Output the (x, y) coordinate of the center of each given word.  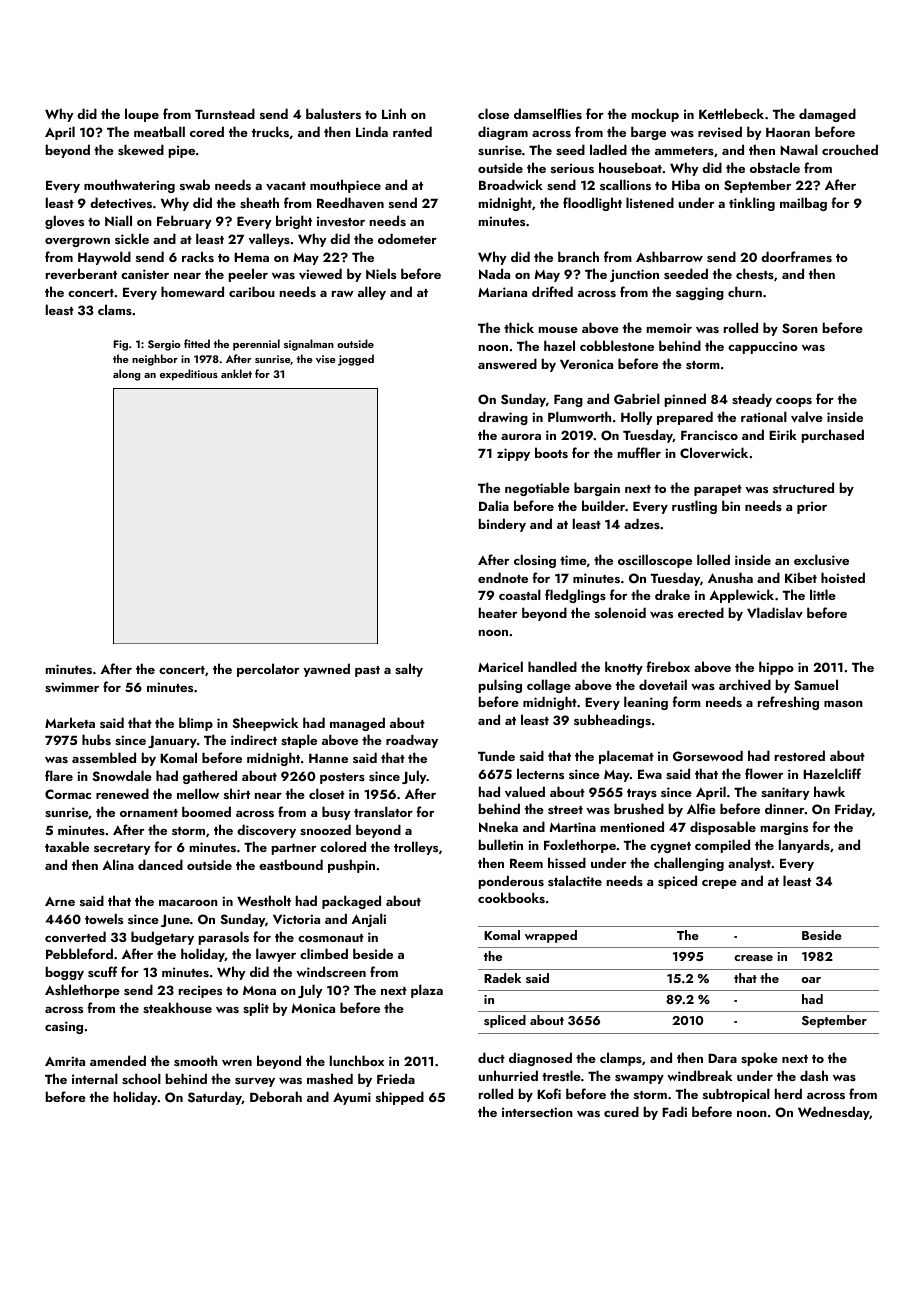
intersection (537, 1112)
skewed (141, 149)
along (126, 375)
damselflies (548, 113)
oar (811, 980)
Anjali (368, 920)
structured (803, 487)
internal (95, 1078)
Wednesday (834, 1113)
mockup (655, 115)
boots (551, 452)
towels (104, 918)
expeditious (189, 375)
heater (498, 612)
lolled (713, 559)
